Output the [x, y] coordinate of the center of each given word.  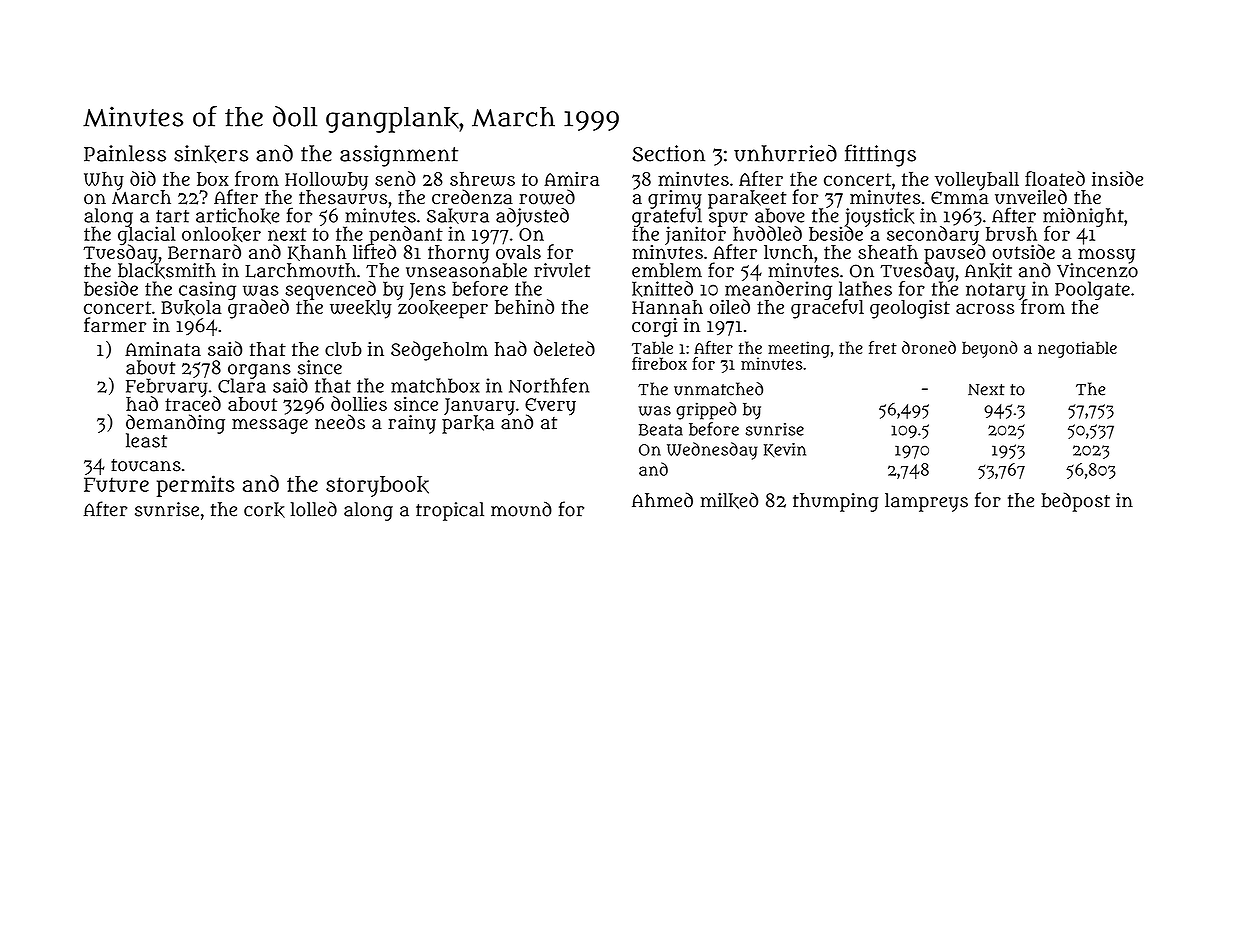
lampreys [926, 502]
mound [521, 509]
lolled [313, 509]
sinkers [211, 154]
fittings [880, 155]
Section [668, 153]
